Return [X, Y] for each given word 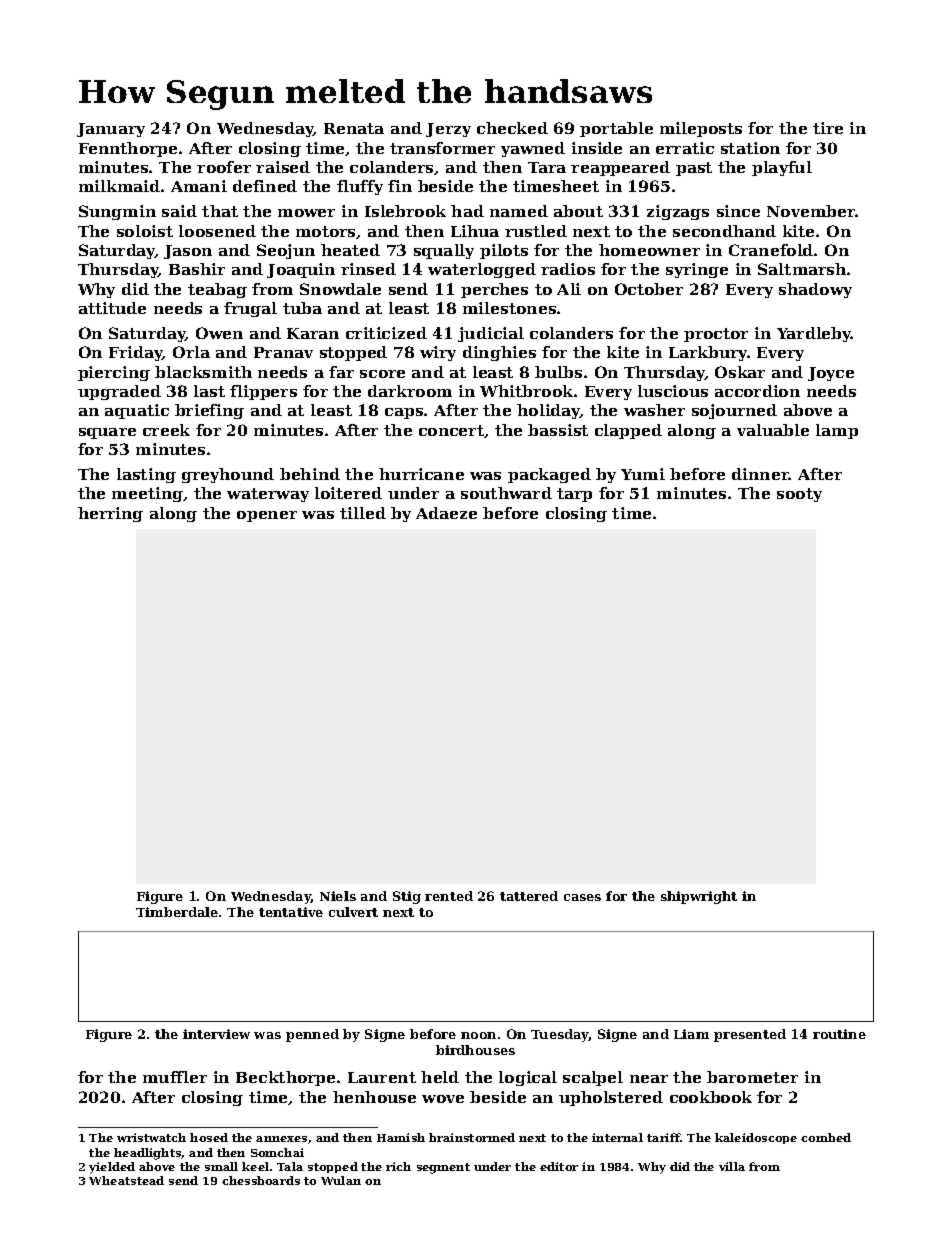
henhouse [374, 1097]
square [107, 433]
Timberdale [177, 912]
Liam [691, 1034]
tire [828, 128]
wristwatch [151, 1137]
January [111, 130]
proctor [716, 335]
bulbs [558, 372]
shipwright [699, 897]
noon [478, 1035]
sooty [799, 495]
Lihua [475, 231]
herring [110, 514]
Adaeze [446, 513]
